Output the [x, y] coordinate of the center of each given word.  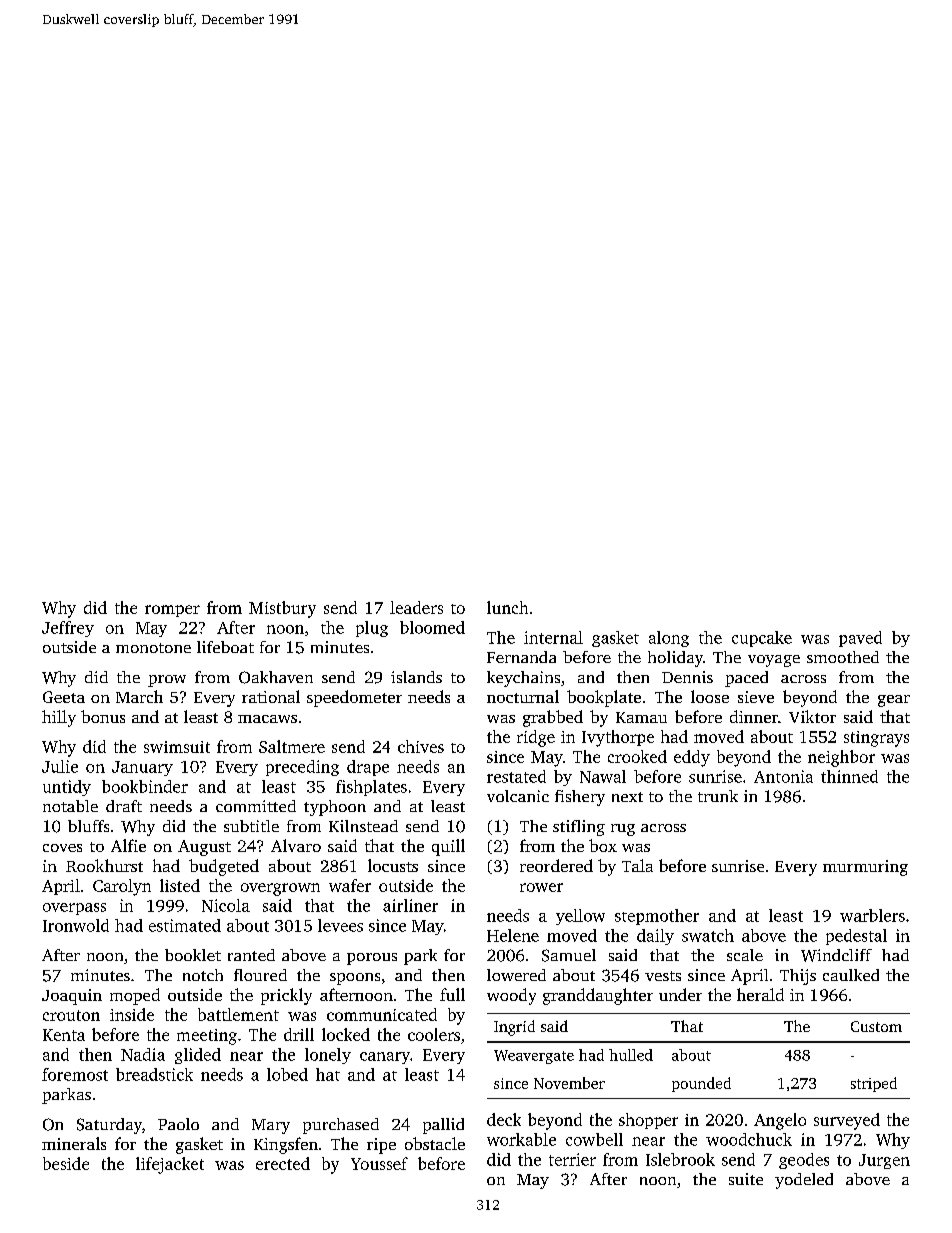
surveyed [847, 1121]
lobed [287, 1074]
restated [516, 776]
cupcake [762, 639]
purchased [341, 1126]
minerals [74, 1143]
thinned [849, 776]
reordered [556, 865]
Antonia [783, 776]
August [204, 848]
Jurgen [884, 1161]
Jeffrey [68, 629]
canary [385, 1058]
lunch [507, 607]
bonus [103, 716]
